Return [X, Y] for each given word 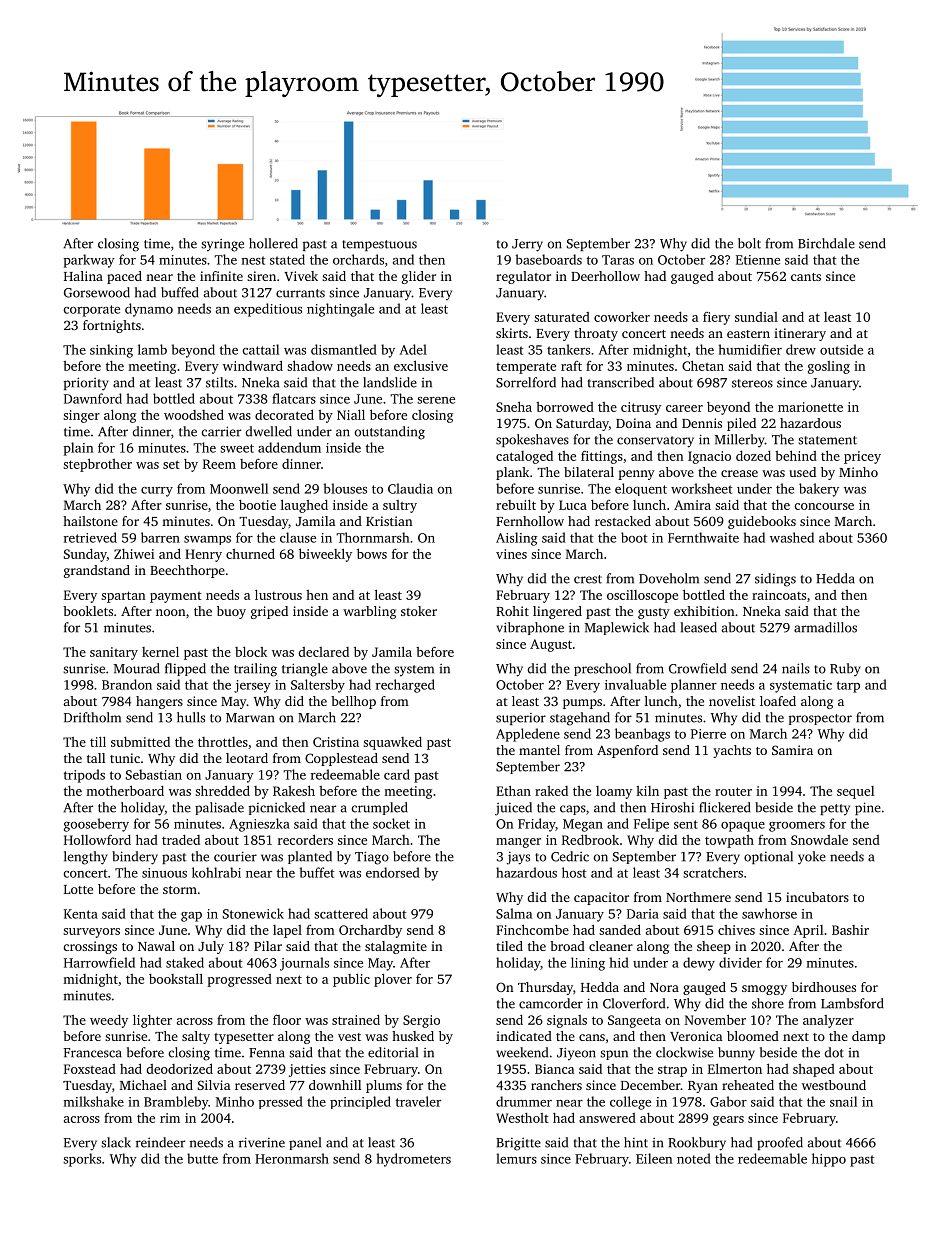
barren [160, 537]
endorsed [393, 872]
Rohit [512, 611]
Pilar [268, 946]
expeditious [268, 310]
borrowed [565, 407]
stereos [752, 383]
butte [202, 1158]
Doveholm [669, 578]
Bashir [850, 930]
